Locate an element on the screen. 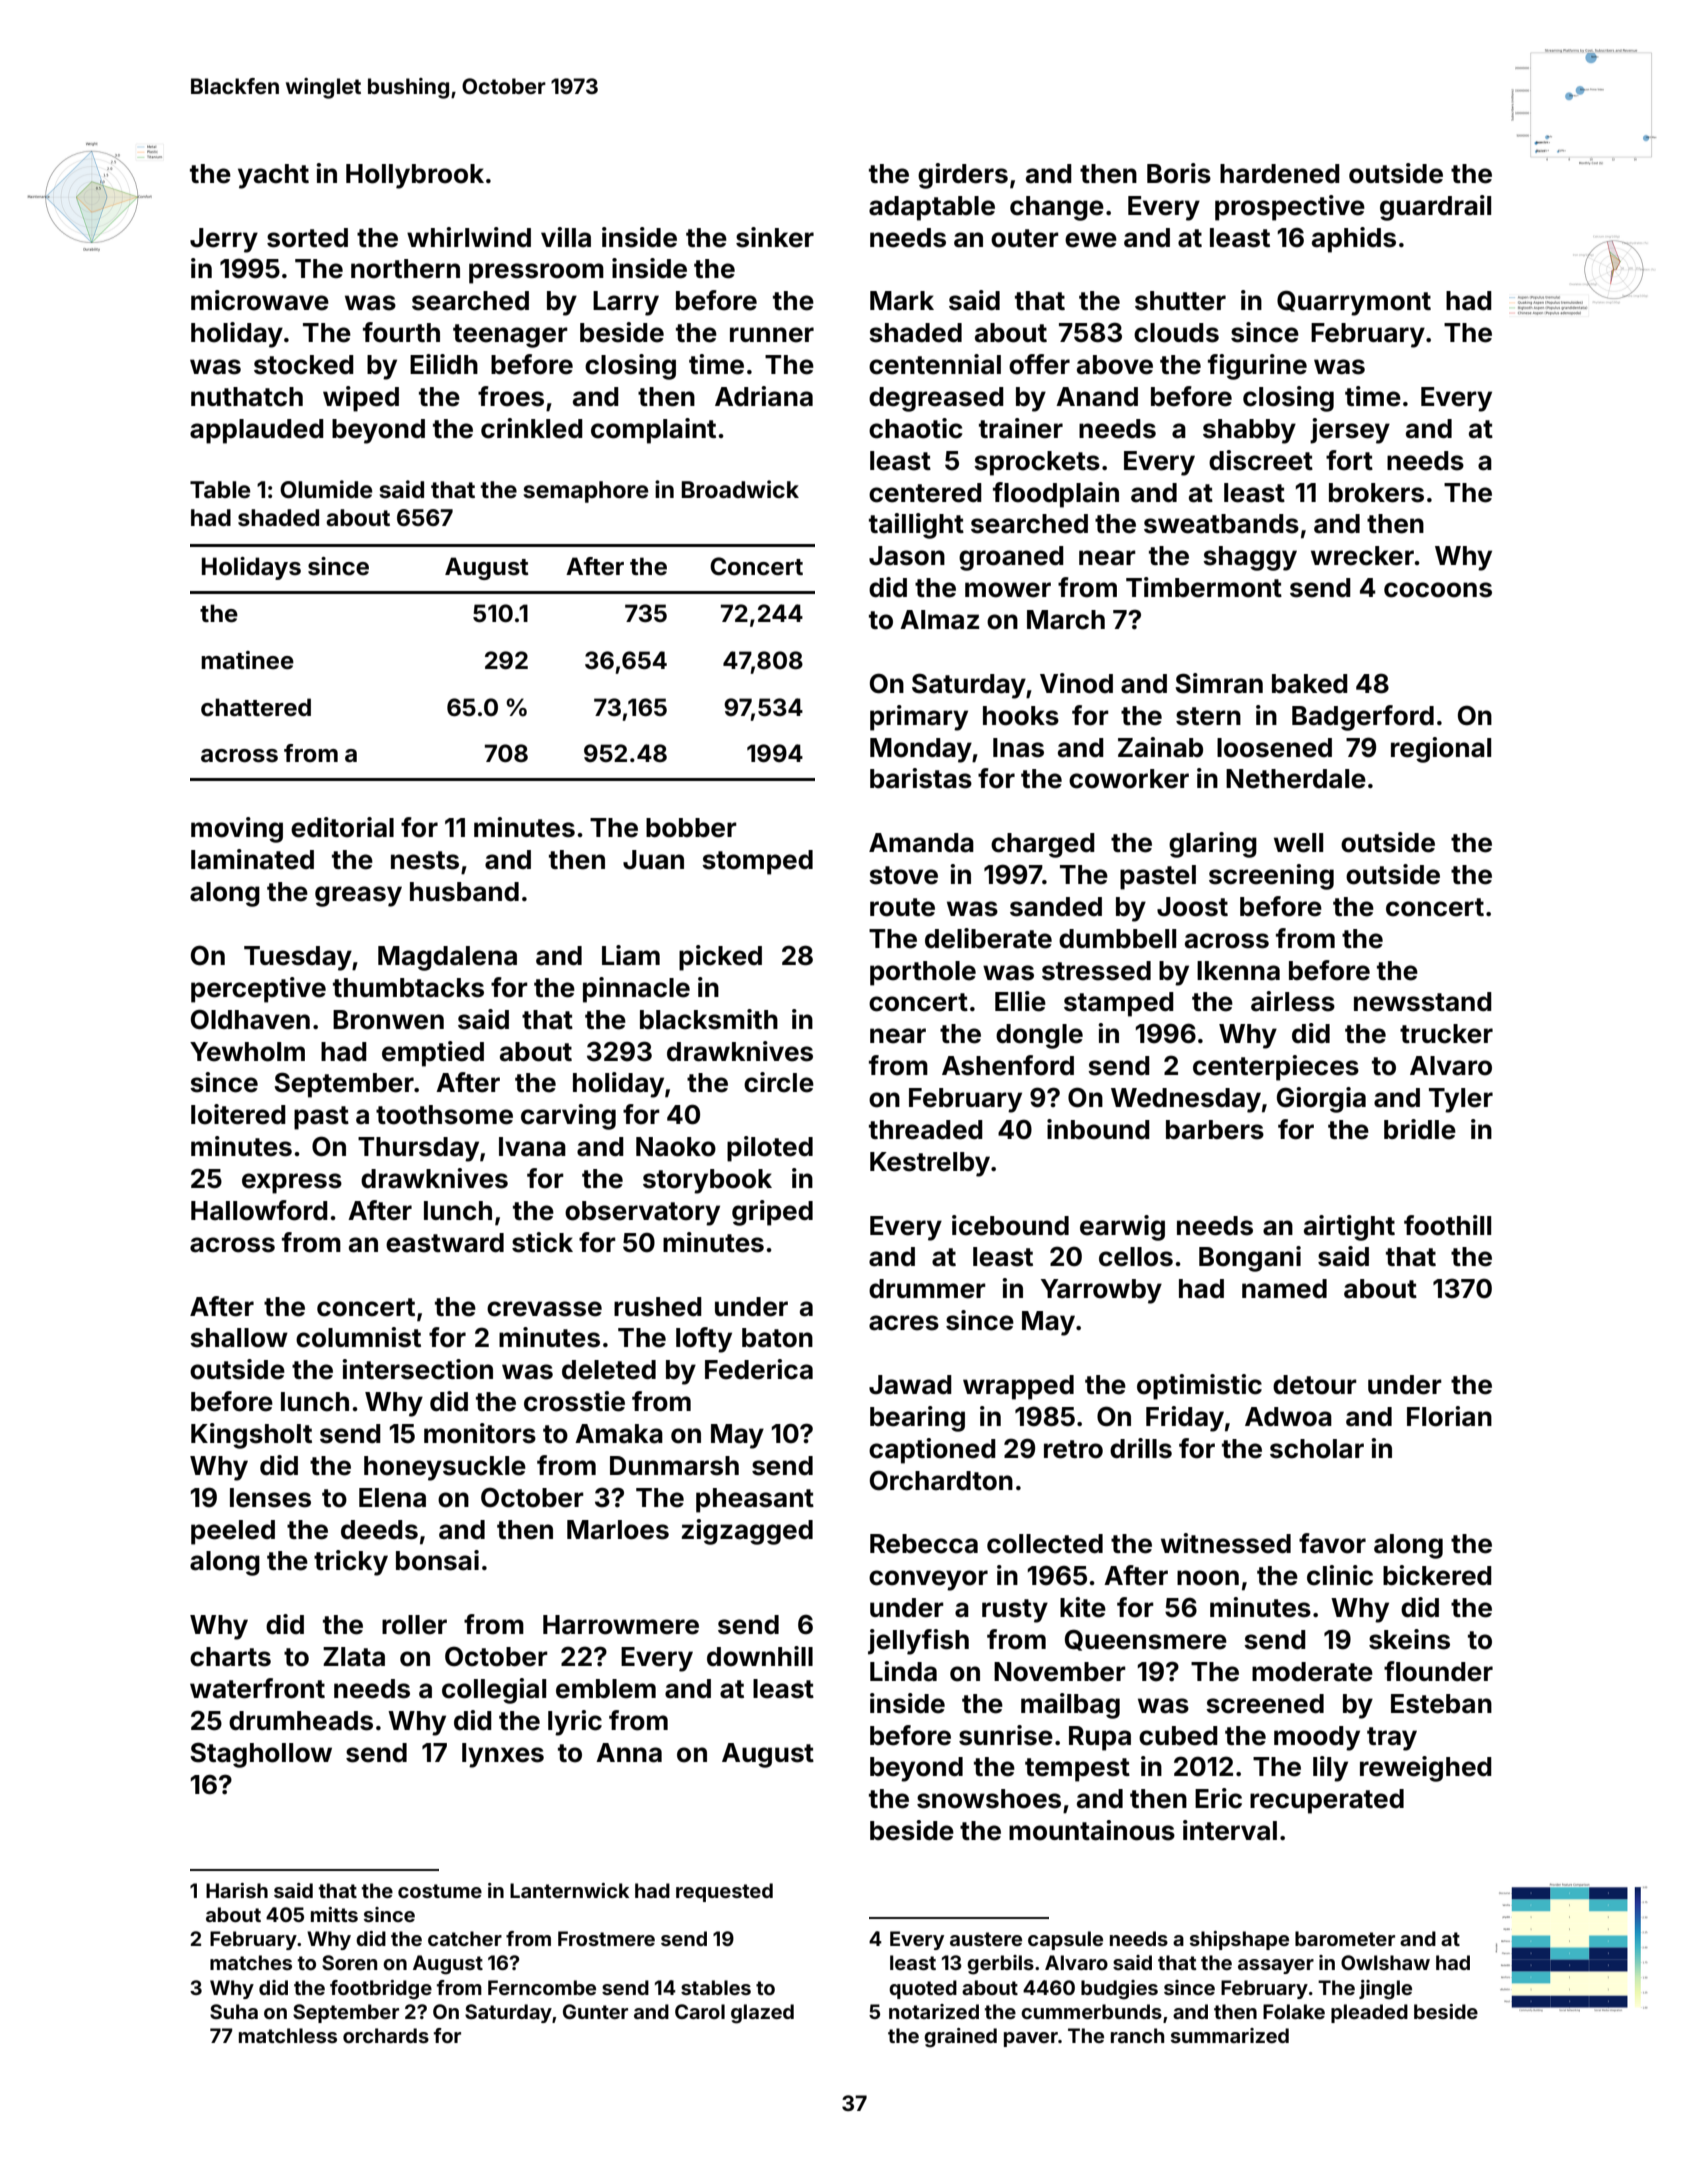 The width and height of the screenshot is (1683, 2178). downhill is located at coordinates (760, 1656).
